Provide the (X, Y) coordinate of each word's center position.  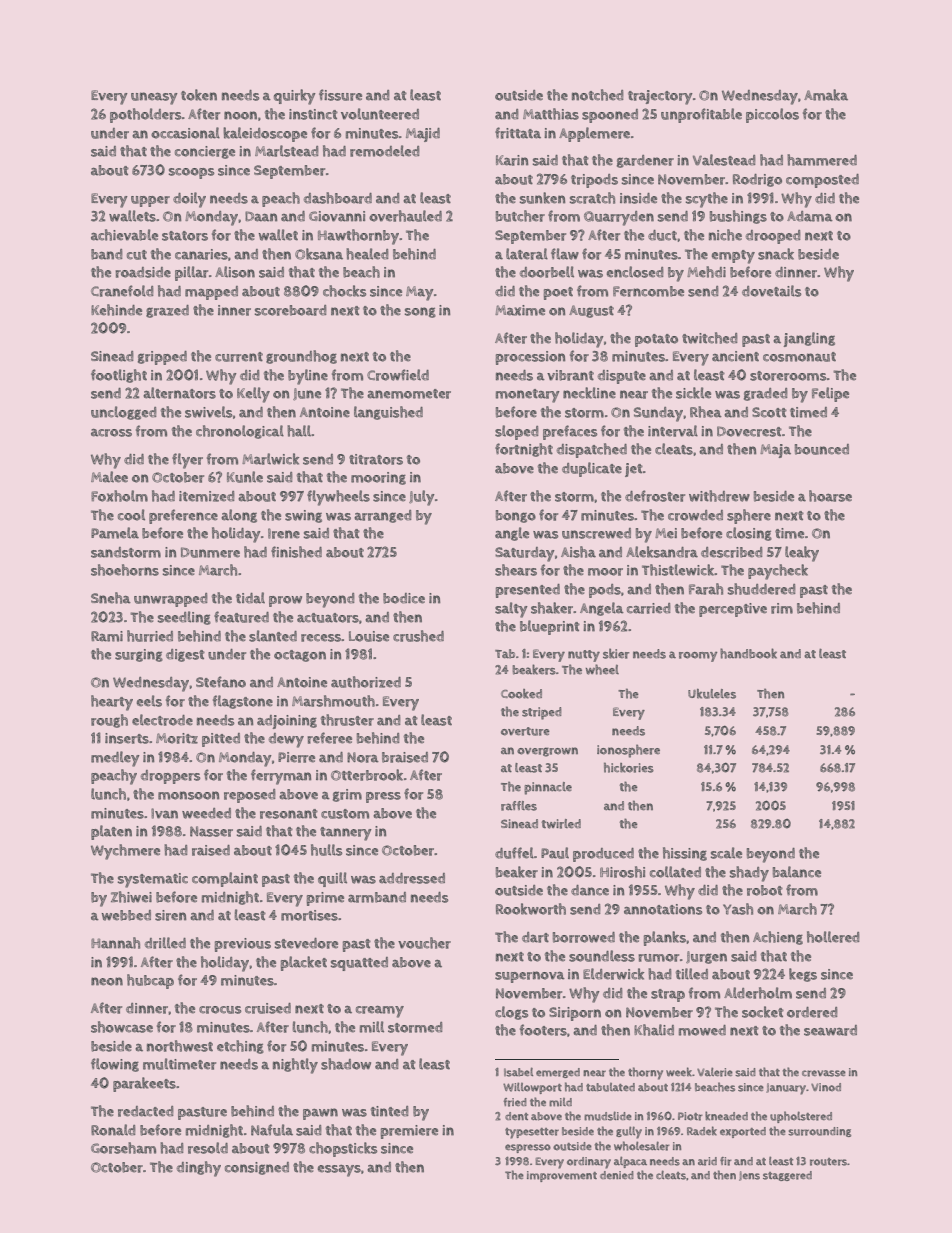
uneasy (154, 98)
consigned (257, 1168)
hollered (833, 937)
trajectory (660, 97)
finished (296, 552)
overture (525, 731)
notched (598, 95)
